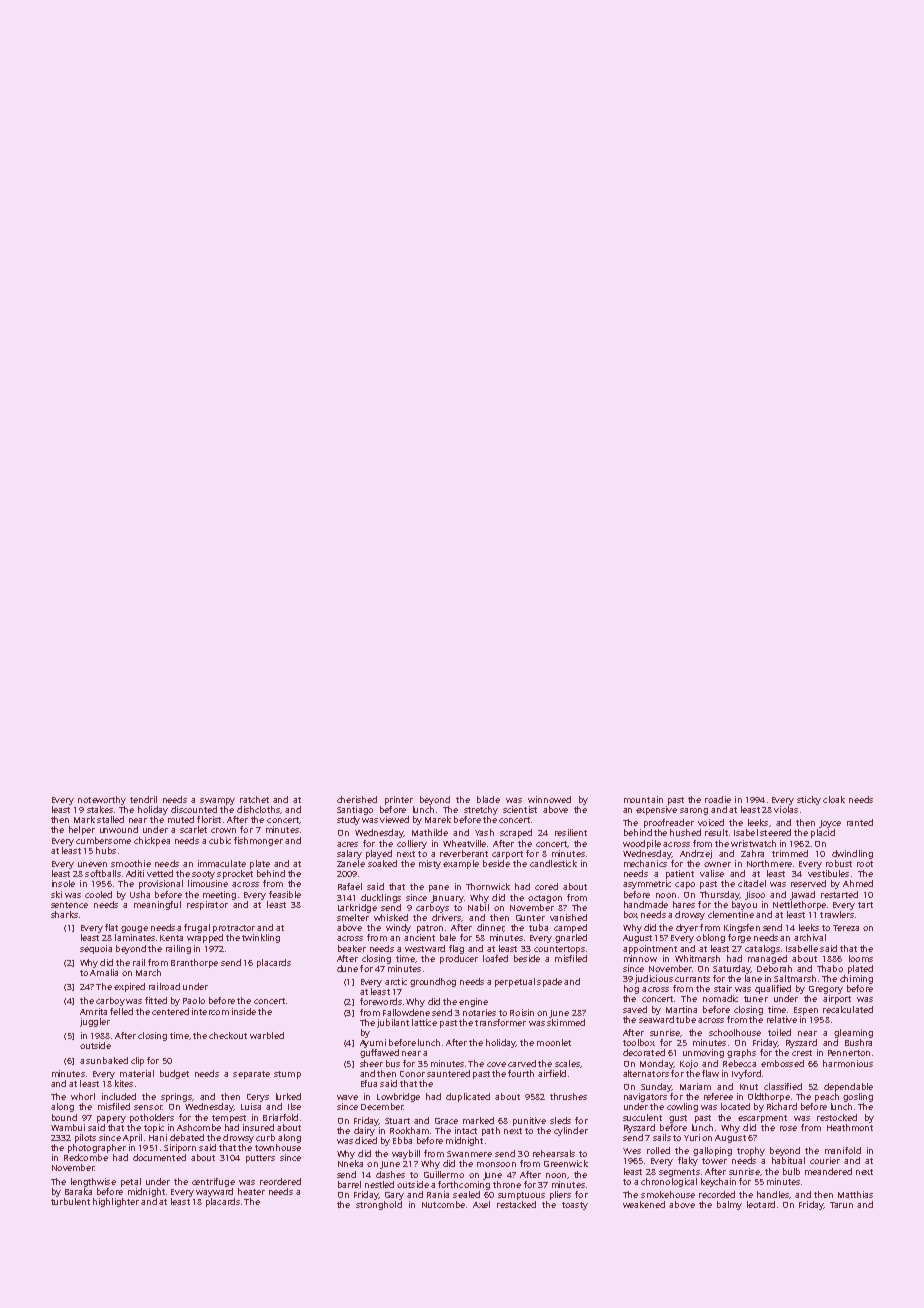 The image size is (924, 1308). I want to click on forewords, so click(381, 1001).
